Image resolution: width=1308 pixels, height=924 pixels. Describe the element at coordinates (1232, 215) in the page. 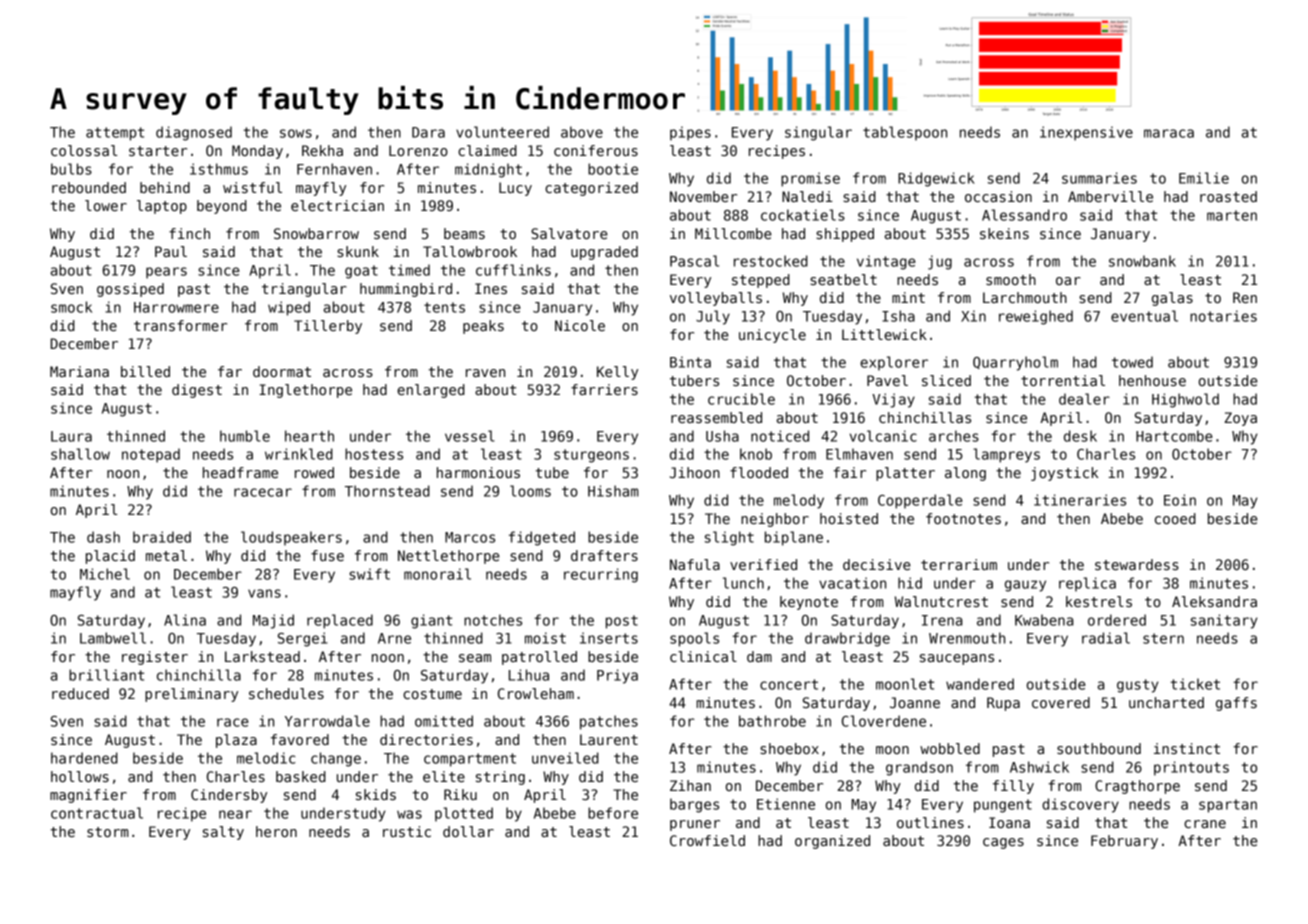

I see `marten` at that location.
